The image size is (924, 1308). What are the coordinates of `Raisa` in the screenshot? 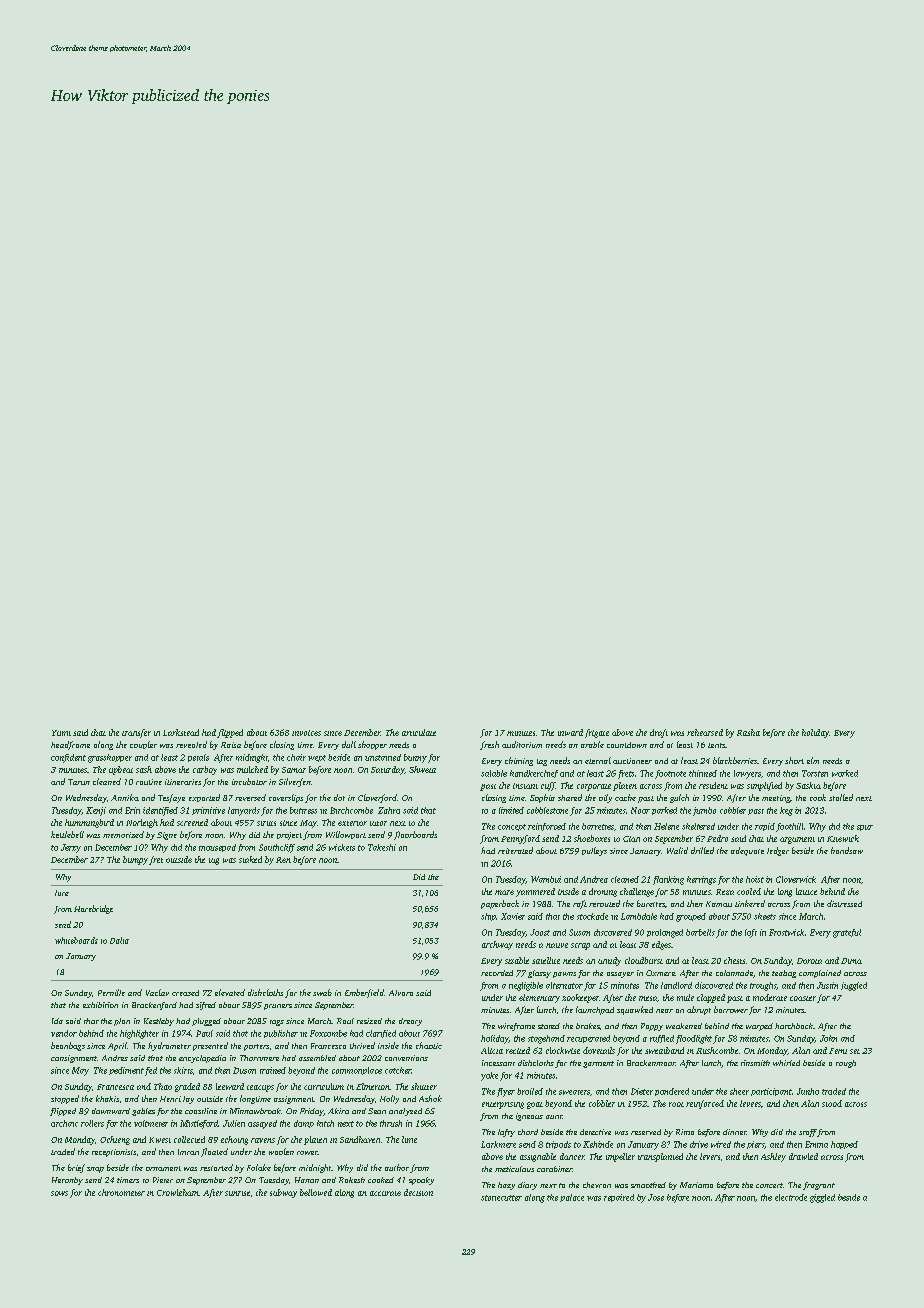 It's located at (231, 745).
